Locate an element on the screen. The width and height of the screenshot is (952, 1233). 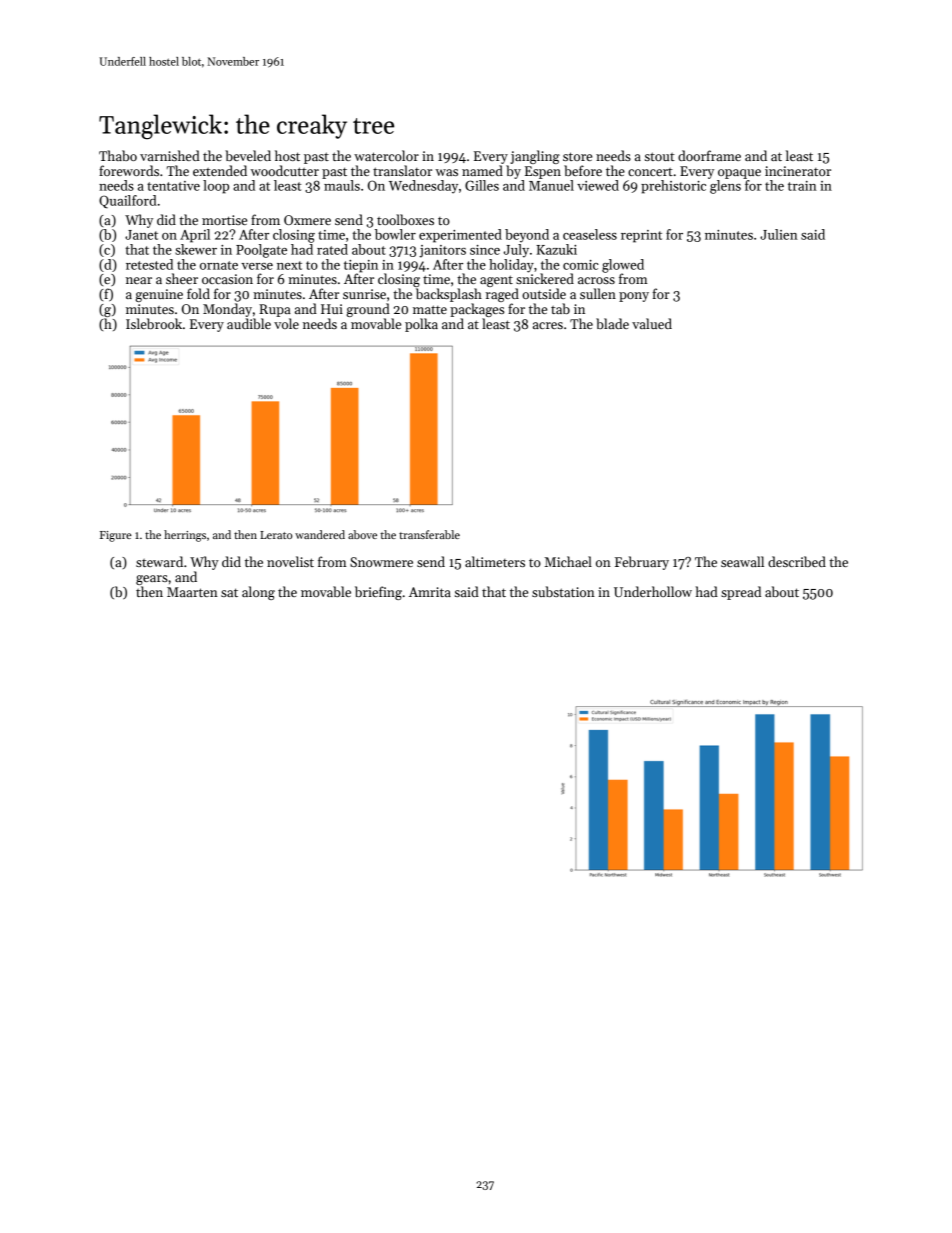
Thabo is located at coordinates (118, 155).
